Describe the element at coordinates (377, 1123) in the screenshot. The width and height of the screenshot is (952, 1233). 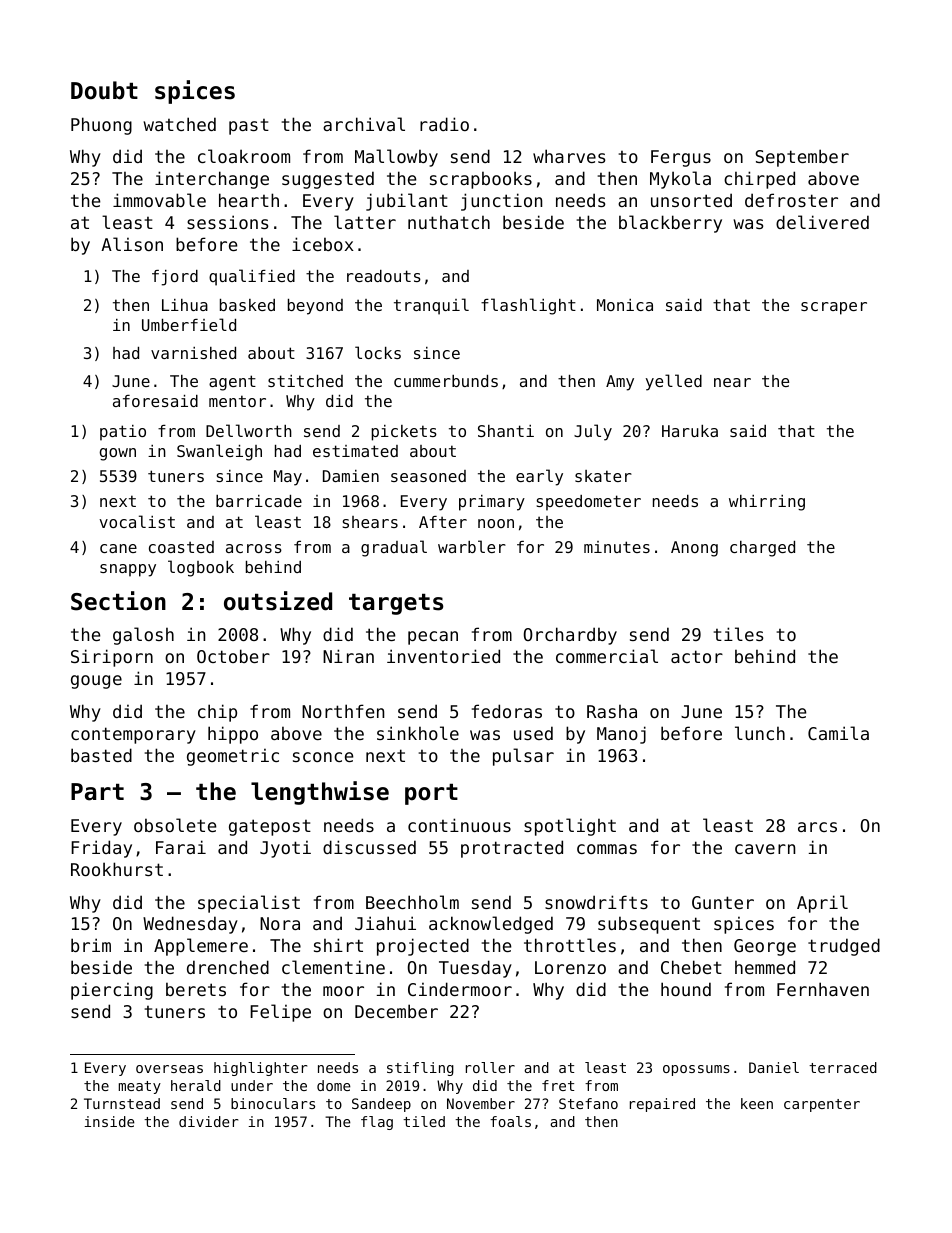
I see `flag` at that location.
